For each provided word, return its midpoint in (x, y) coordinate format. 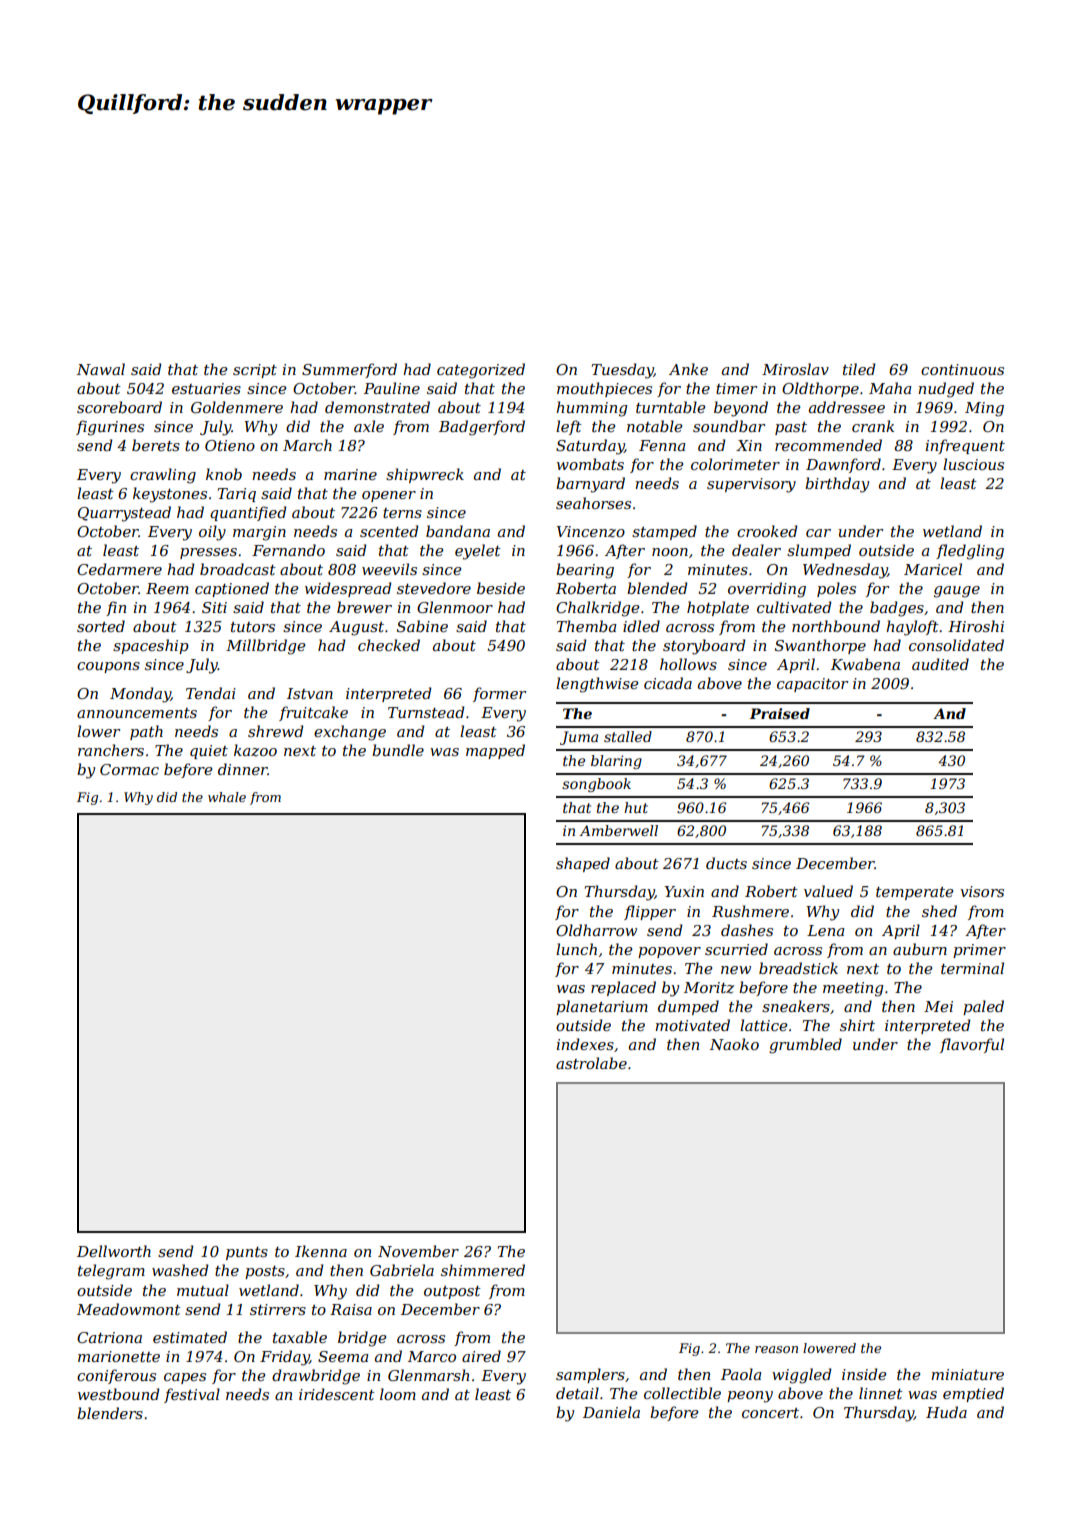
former (499, 694)
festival (192, 1395)
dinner (243, 769)
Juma (579, 738)
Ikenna (321, 1251)
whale (227, 797)
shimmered (483, 1270)
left (569, 427)
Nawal (101, 369)
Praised (779, 713)
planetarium (602, 1007)
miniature (967, 1374)
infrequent (965, 446)
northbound (836, 626)
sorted (101, 626)
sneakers (796, 1006)
